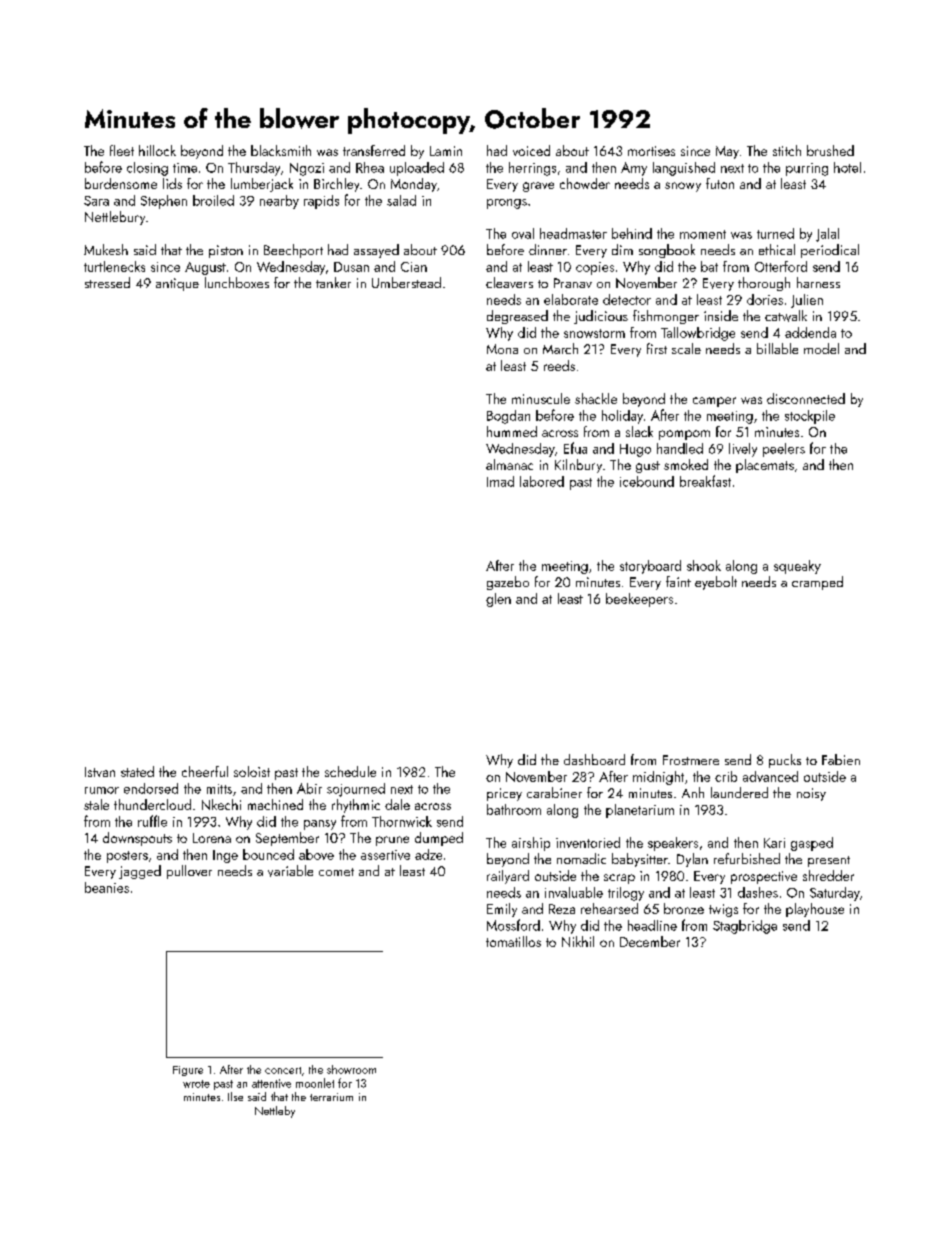 This screenshot has height=1233, width=952. I want to click on lunchboxes, so click(237, 282).
